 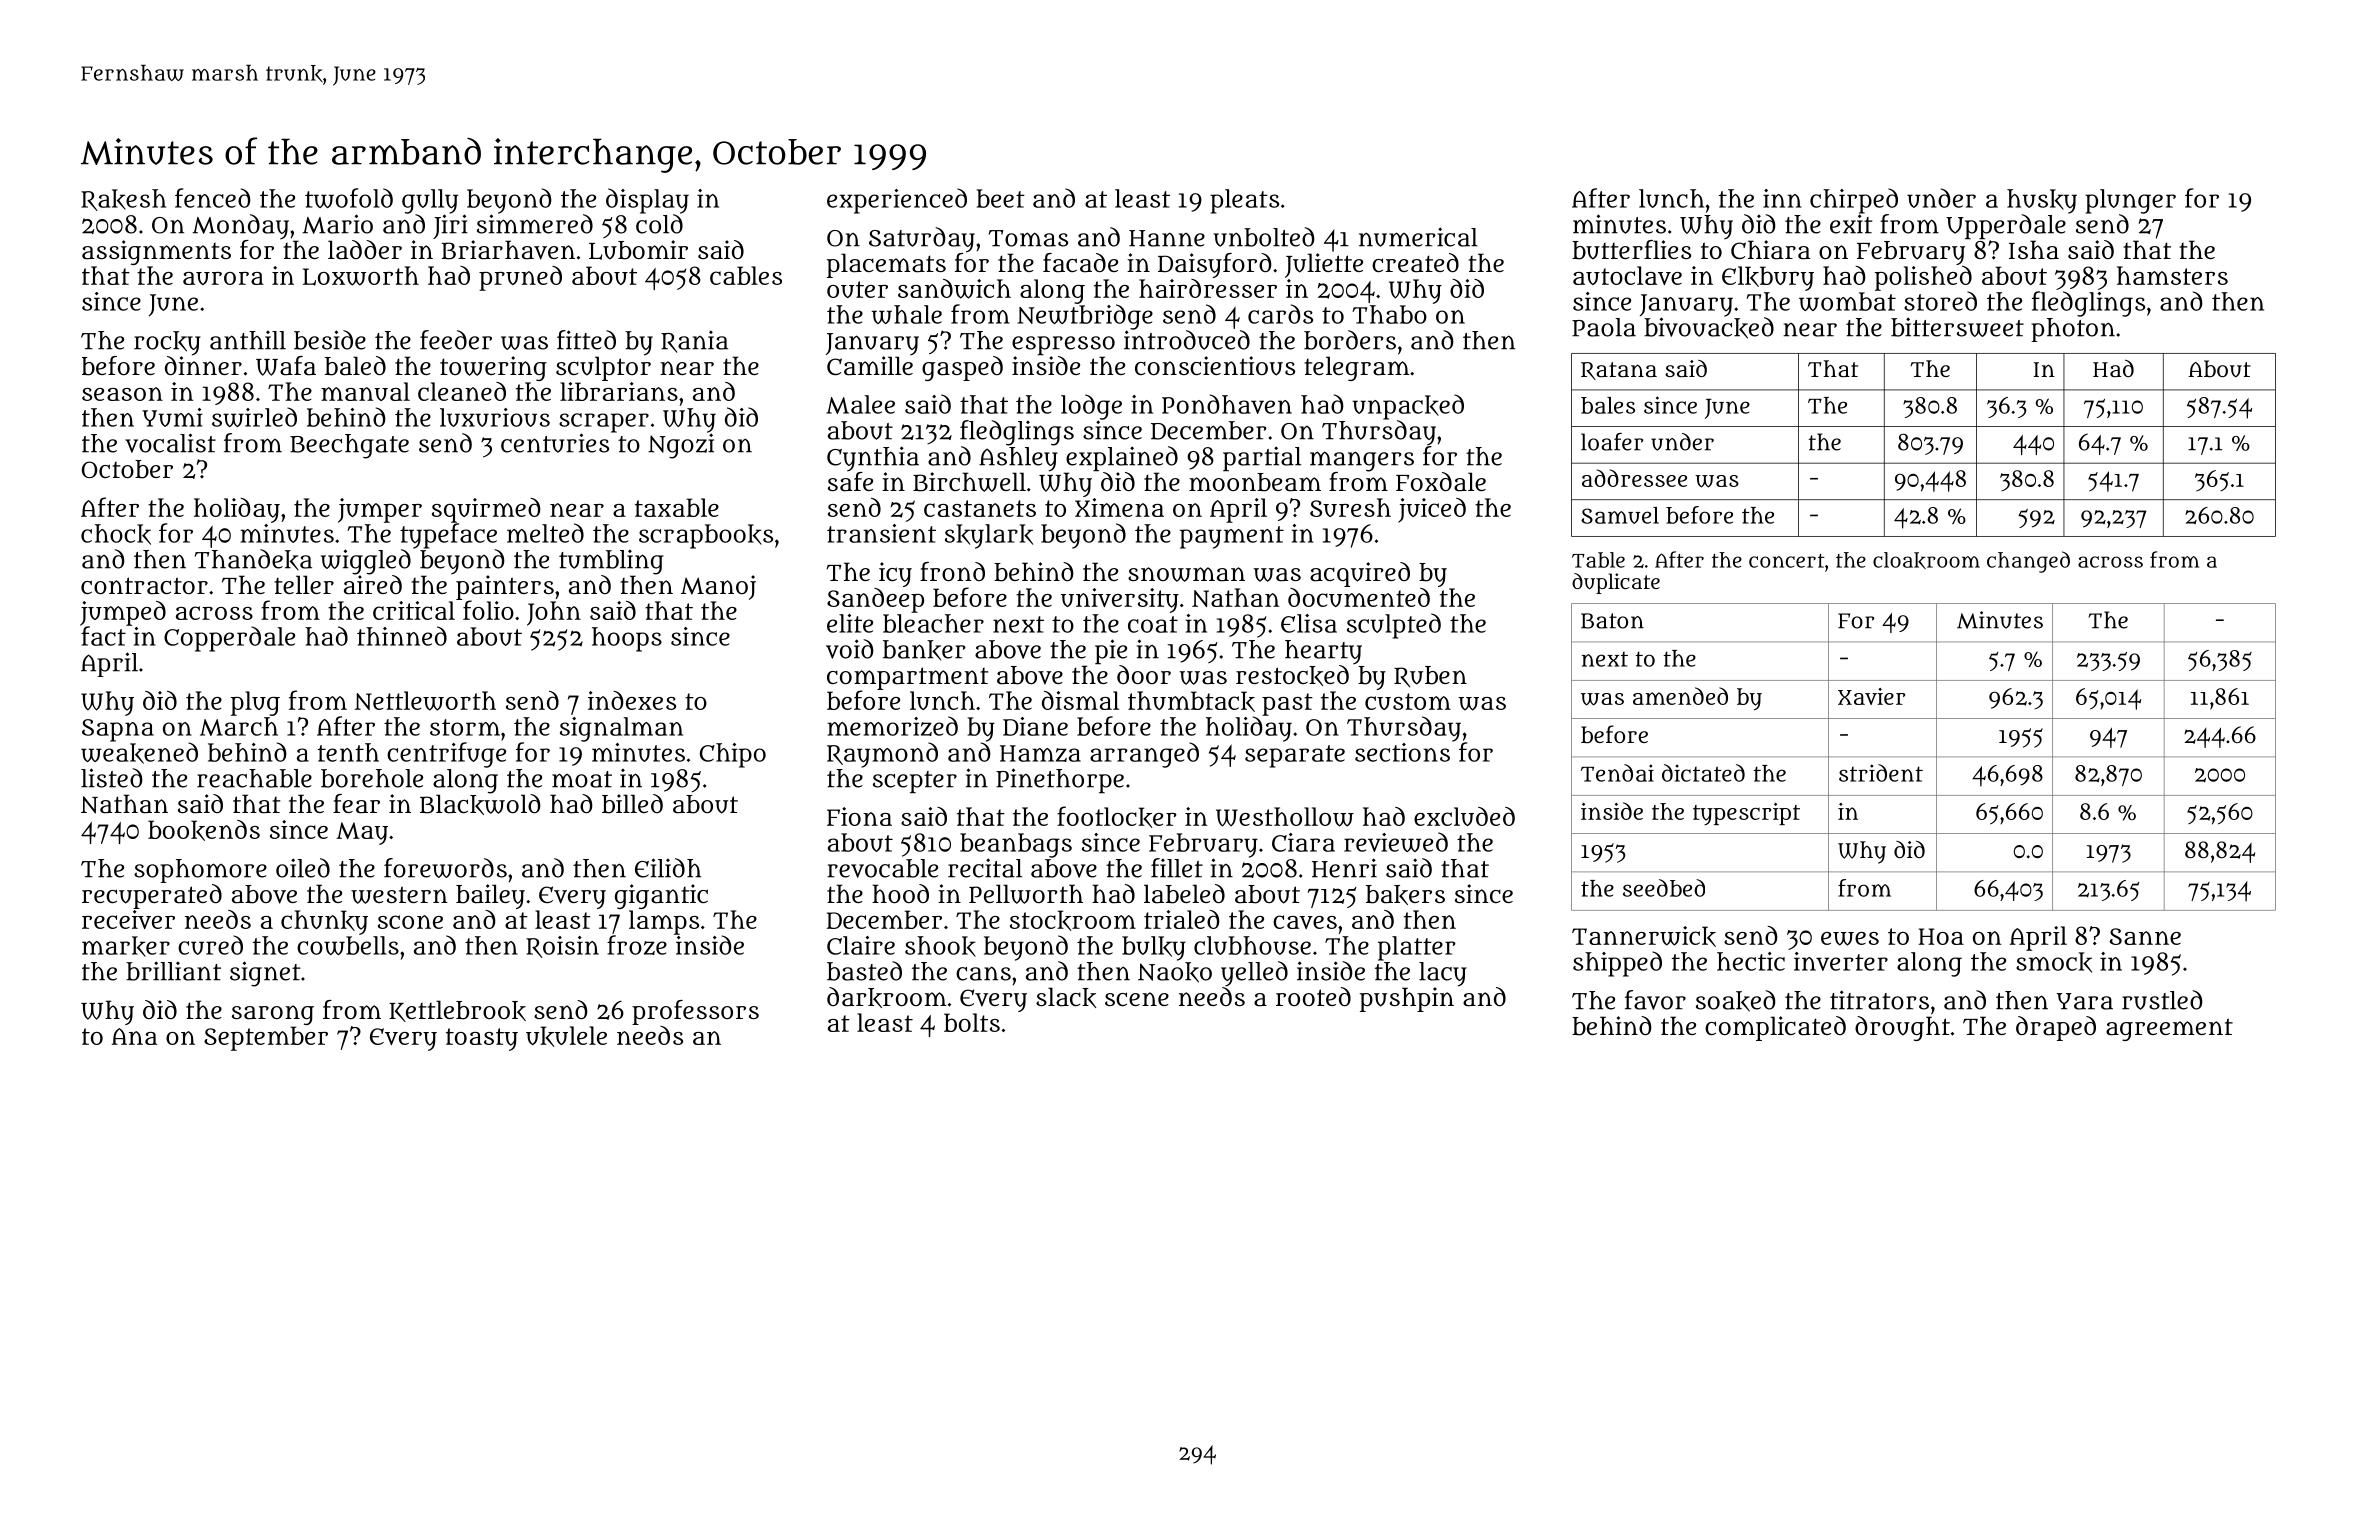 I want to click on Elisa, so click(x=1309, y=623).
